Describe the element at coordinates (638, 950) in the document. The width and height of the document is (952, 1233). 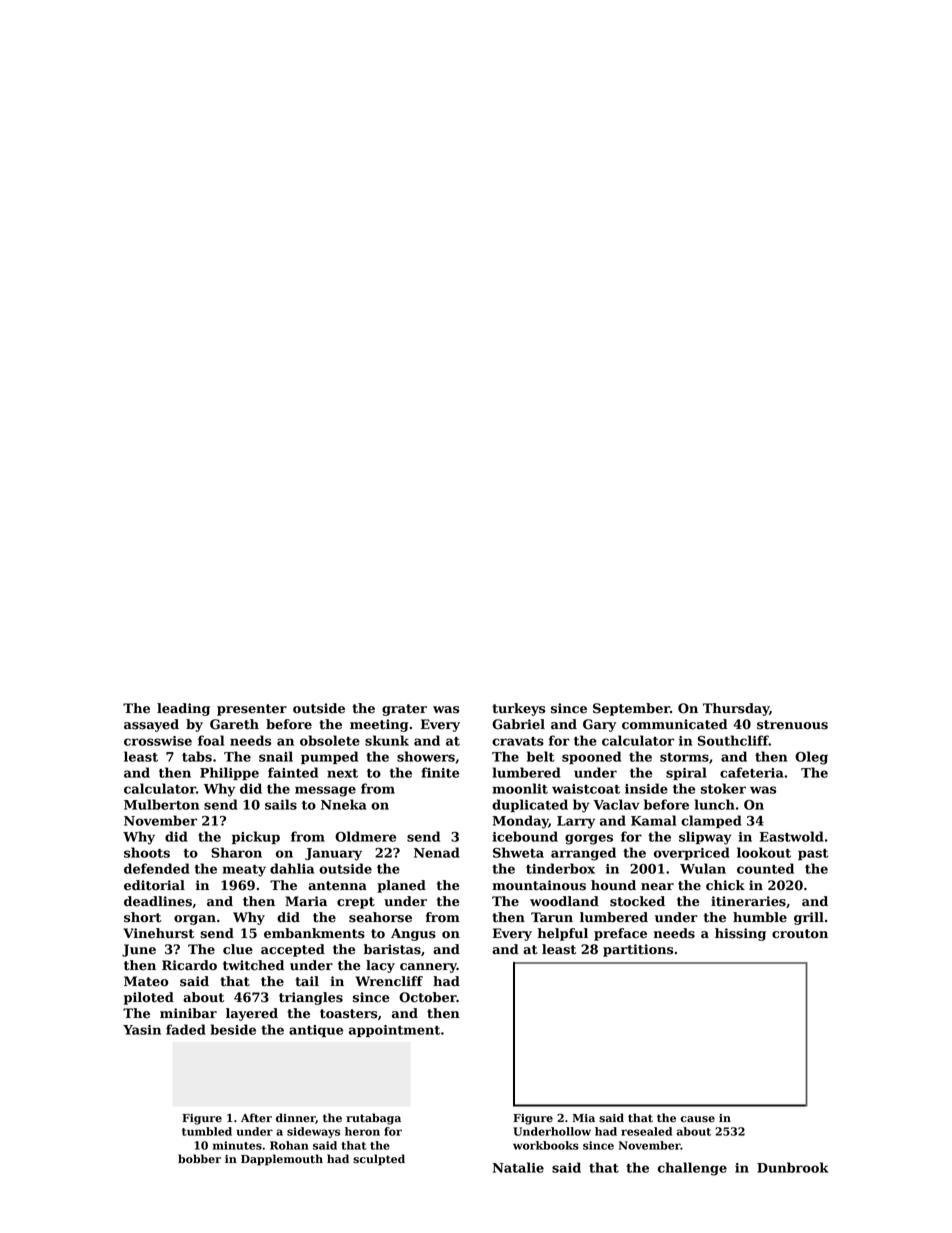
I see `partitions` at that location.
